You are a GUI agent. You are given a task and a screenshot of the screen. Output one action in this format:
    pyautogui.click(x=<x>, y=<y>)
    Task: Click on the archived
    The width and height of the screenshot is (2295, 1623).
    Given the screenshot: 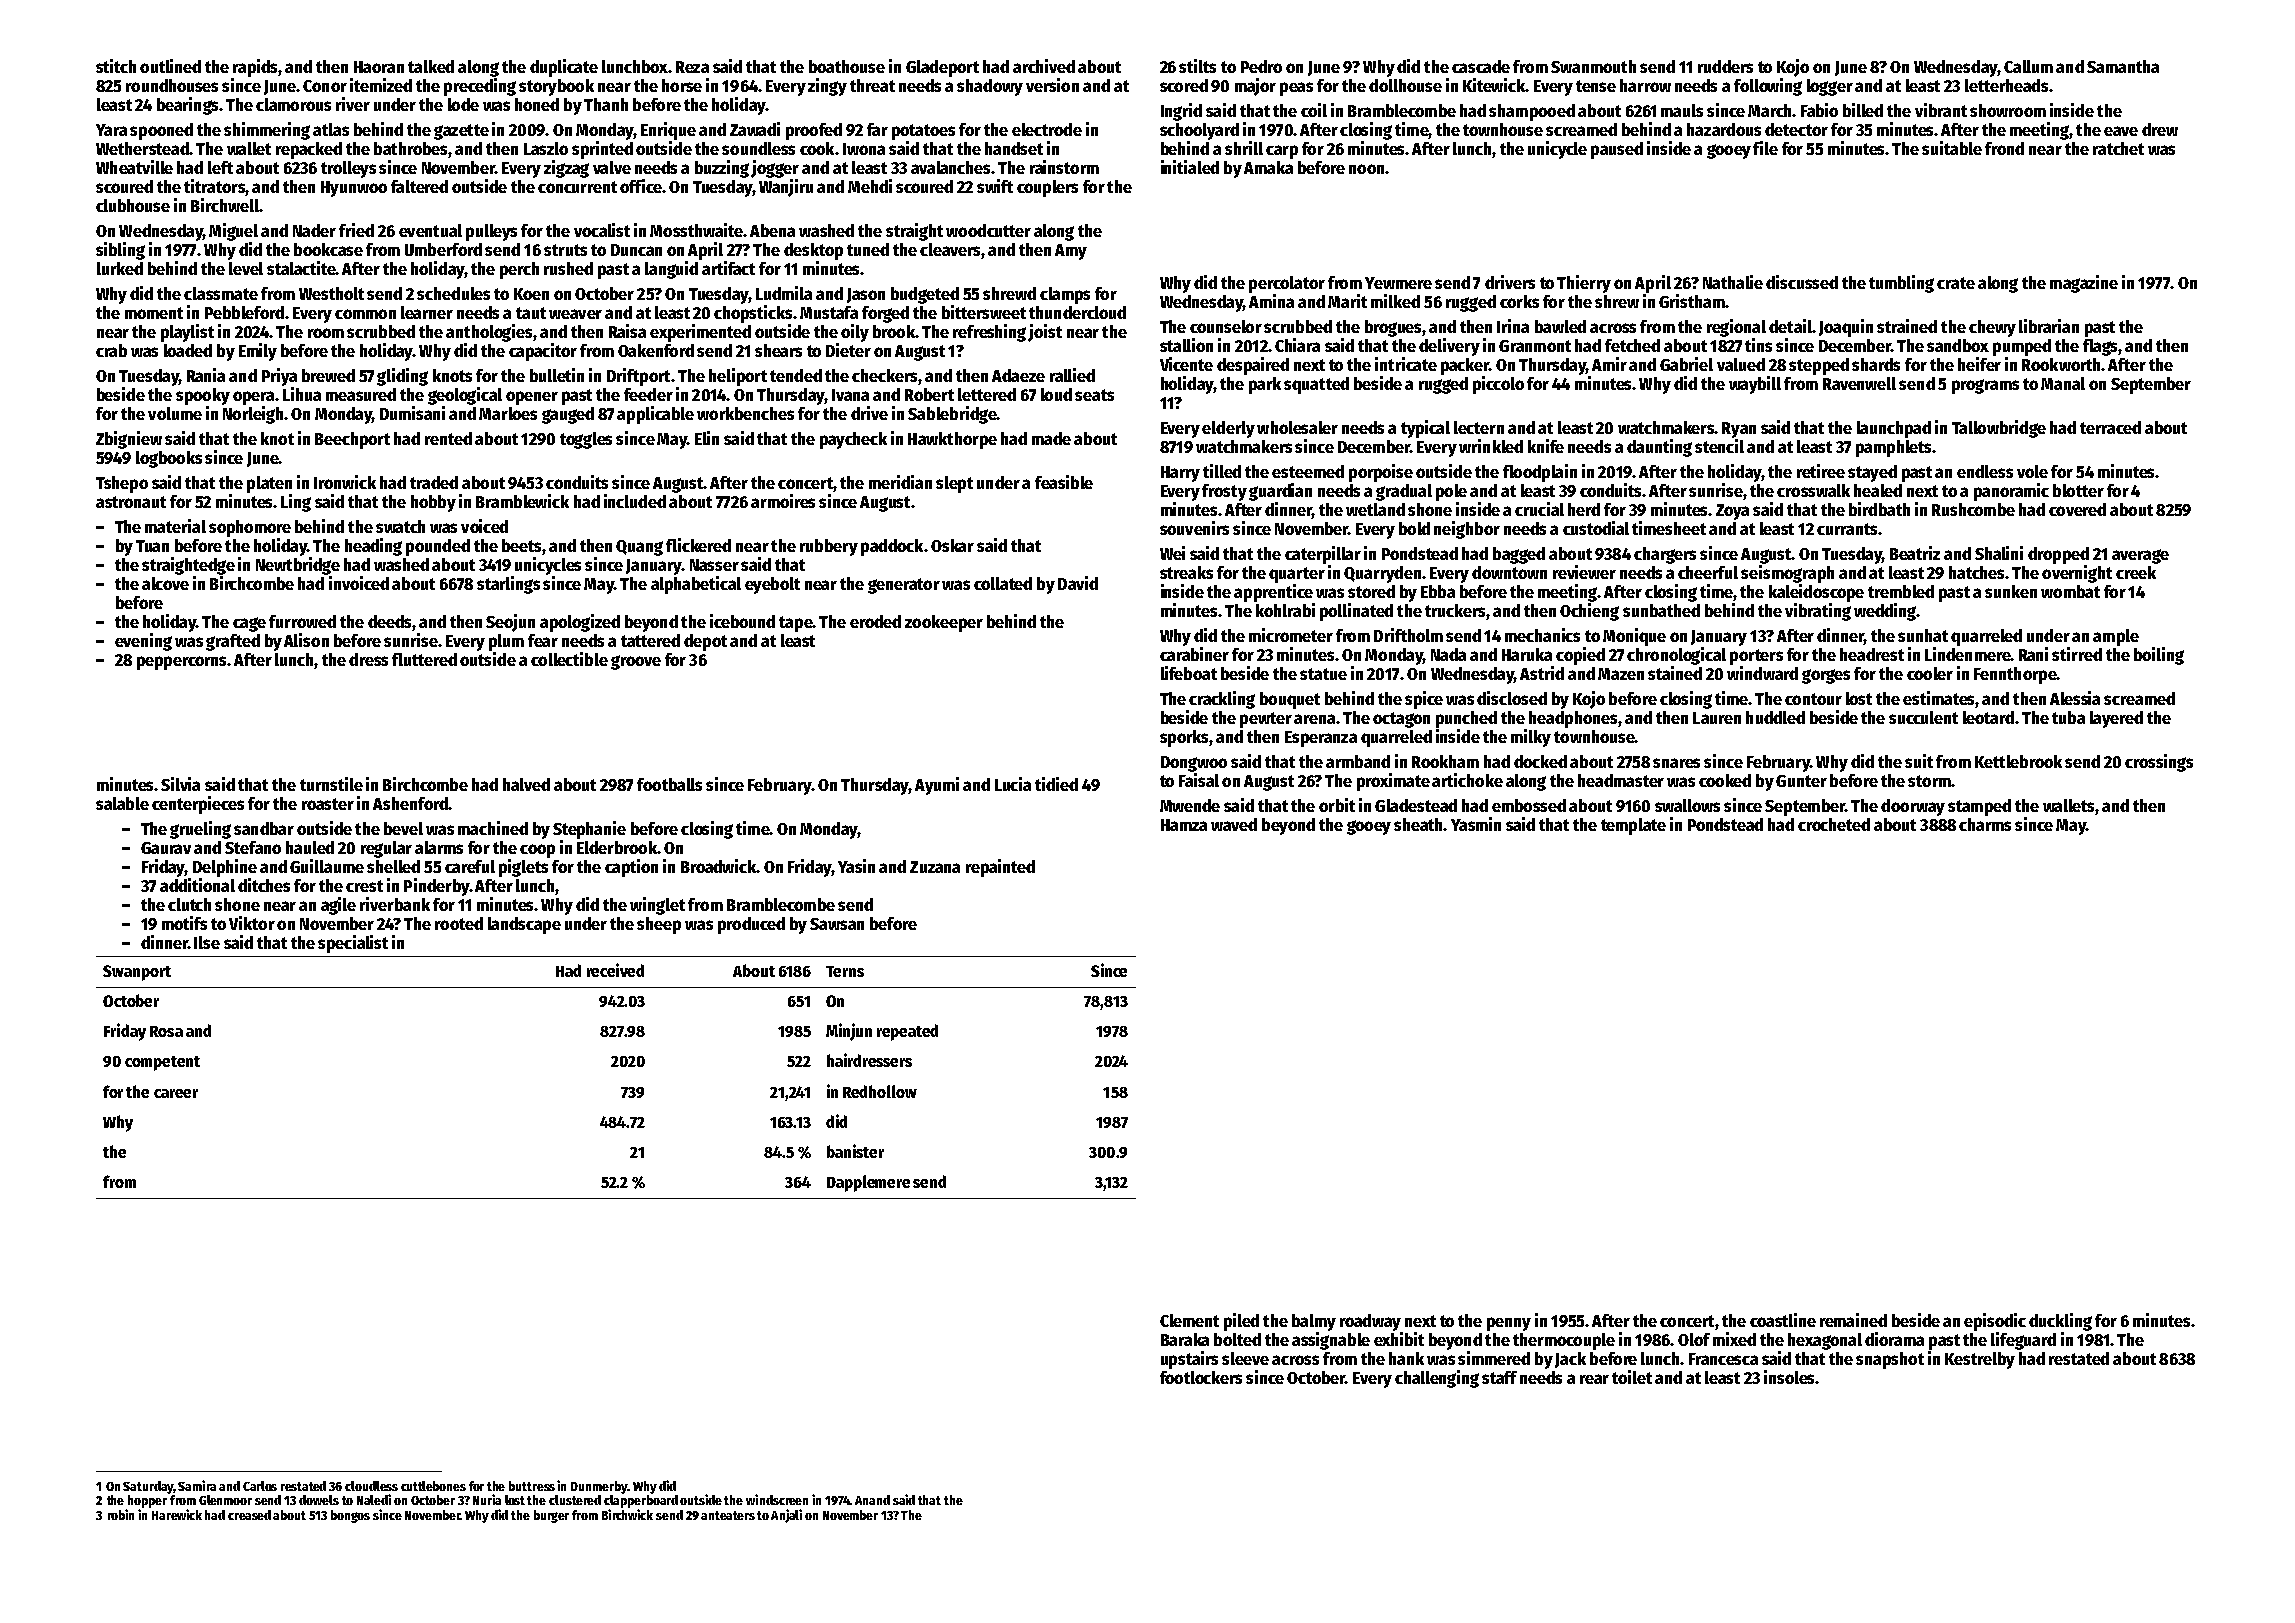 What is the action you would take?
    pyautogui.click(x=1044, y=66)
